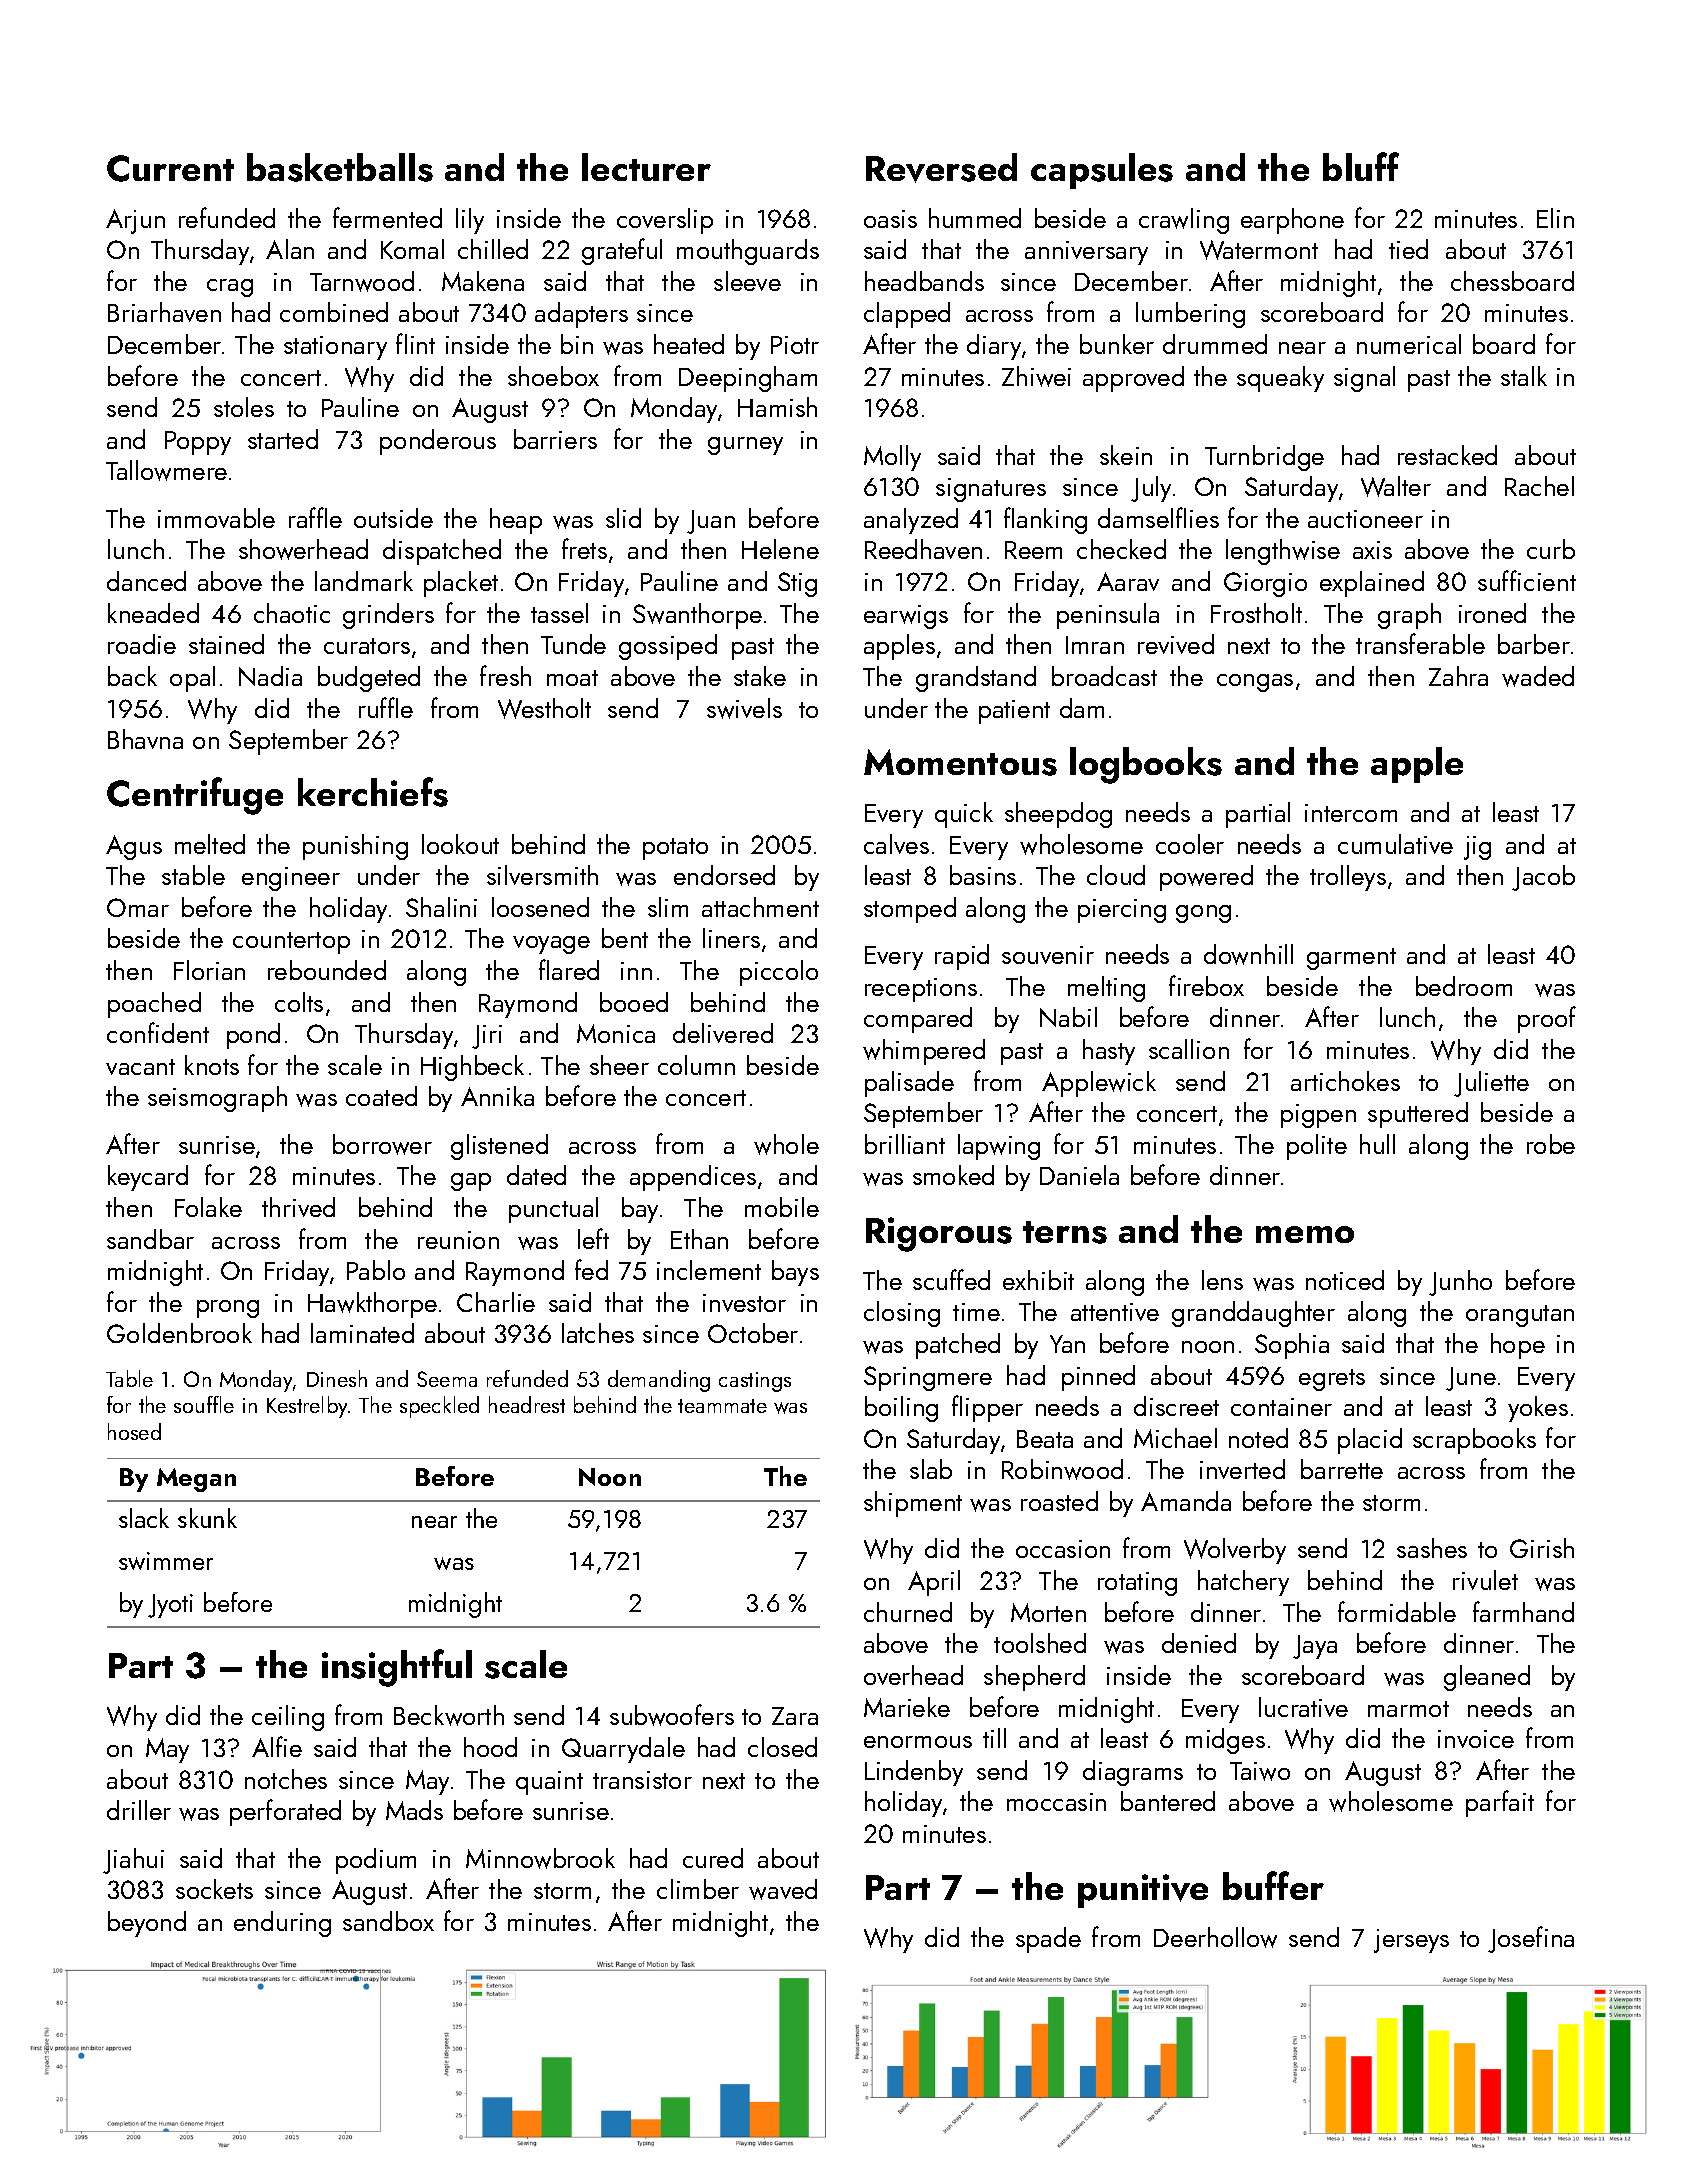 The image size is (1683, 2178). I want to click on shepherd, so click(1034, 1678).
